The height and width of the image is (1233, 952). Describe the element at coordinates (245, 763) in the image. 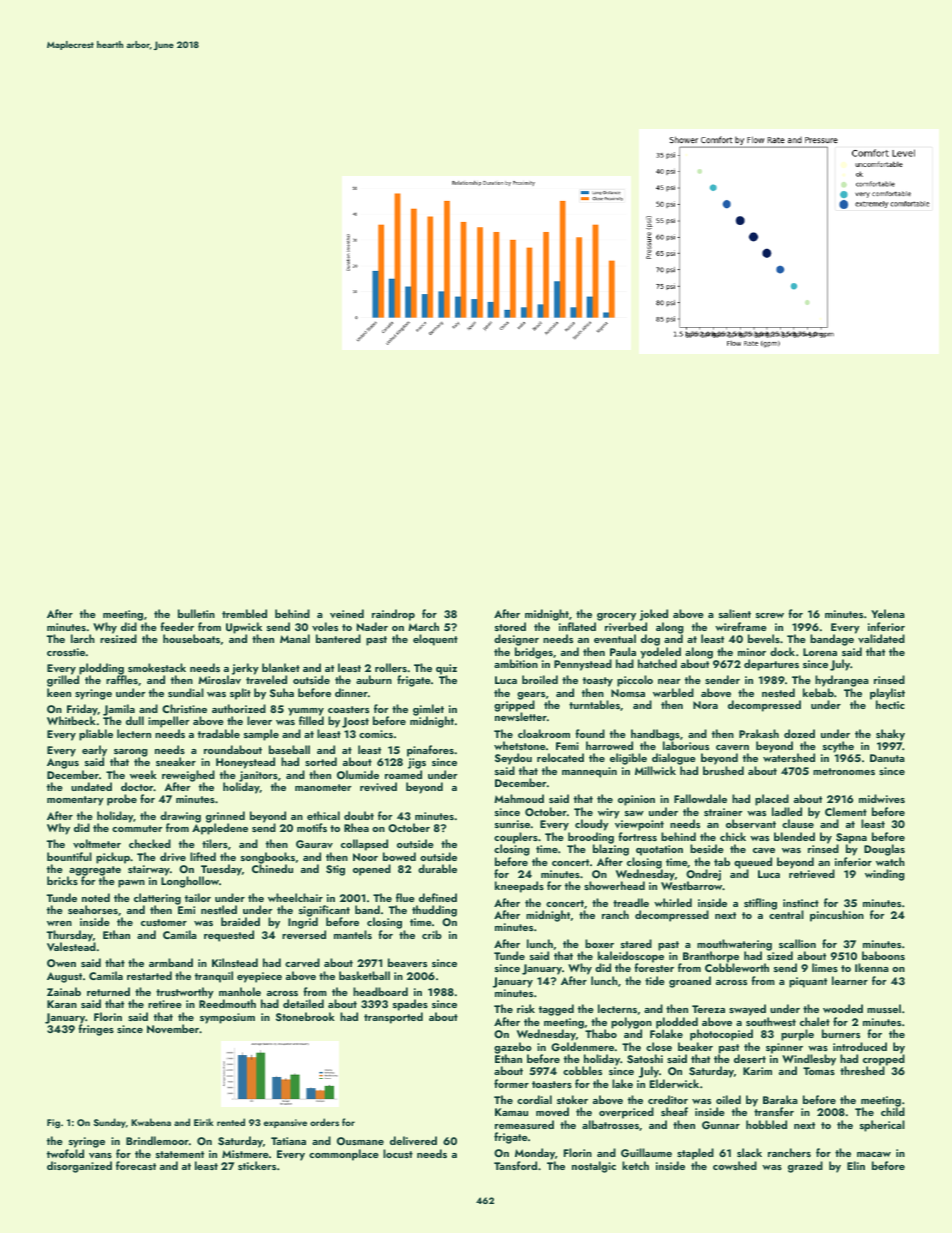

I see `Honeystead` at that location.
